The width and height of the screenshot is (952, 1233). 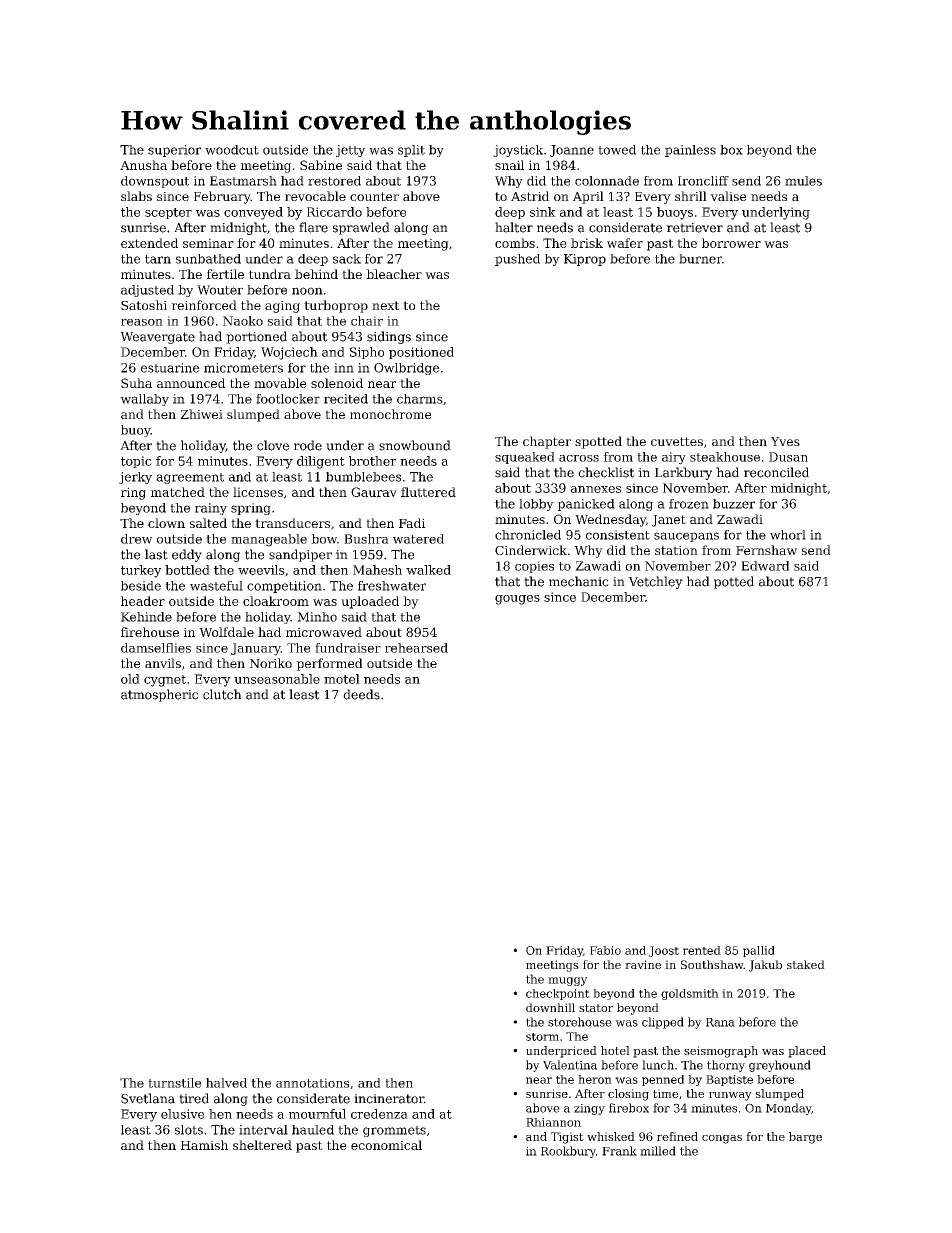 What do you see at coordinates (553, 1122) in the screenshot?
I see `Rhiannon` at bounding box center [553, 1122].
